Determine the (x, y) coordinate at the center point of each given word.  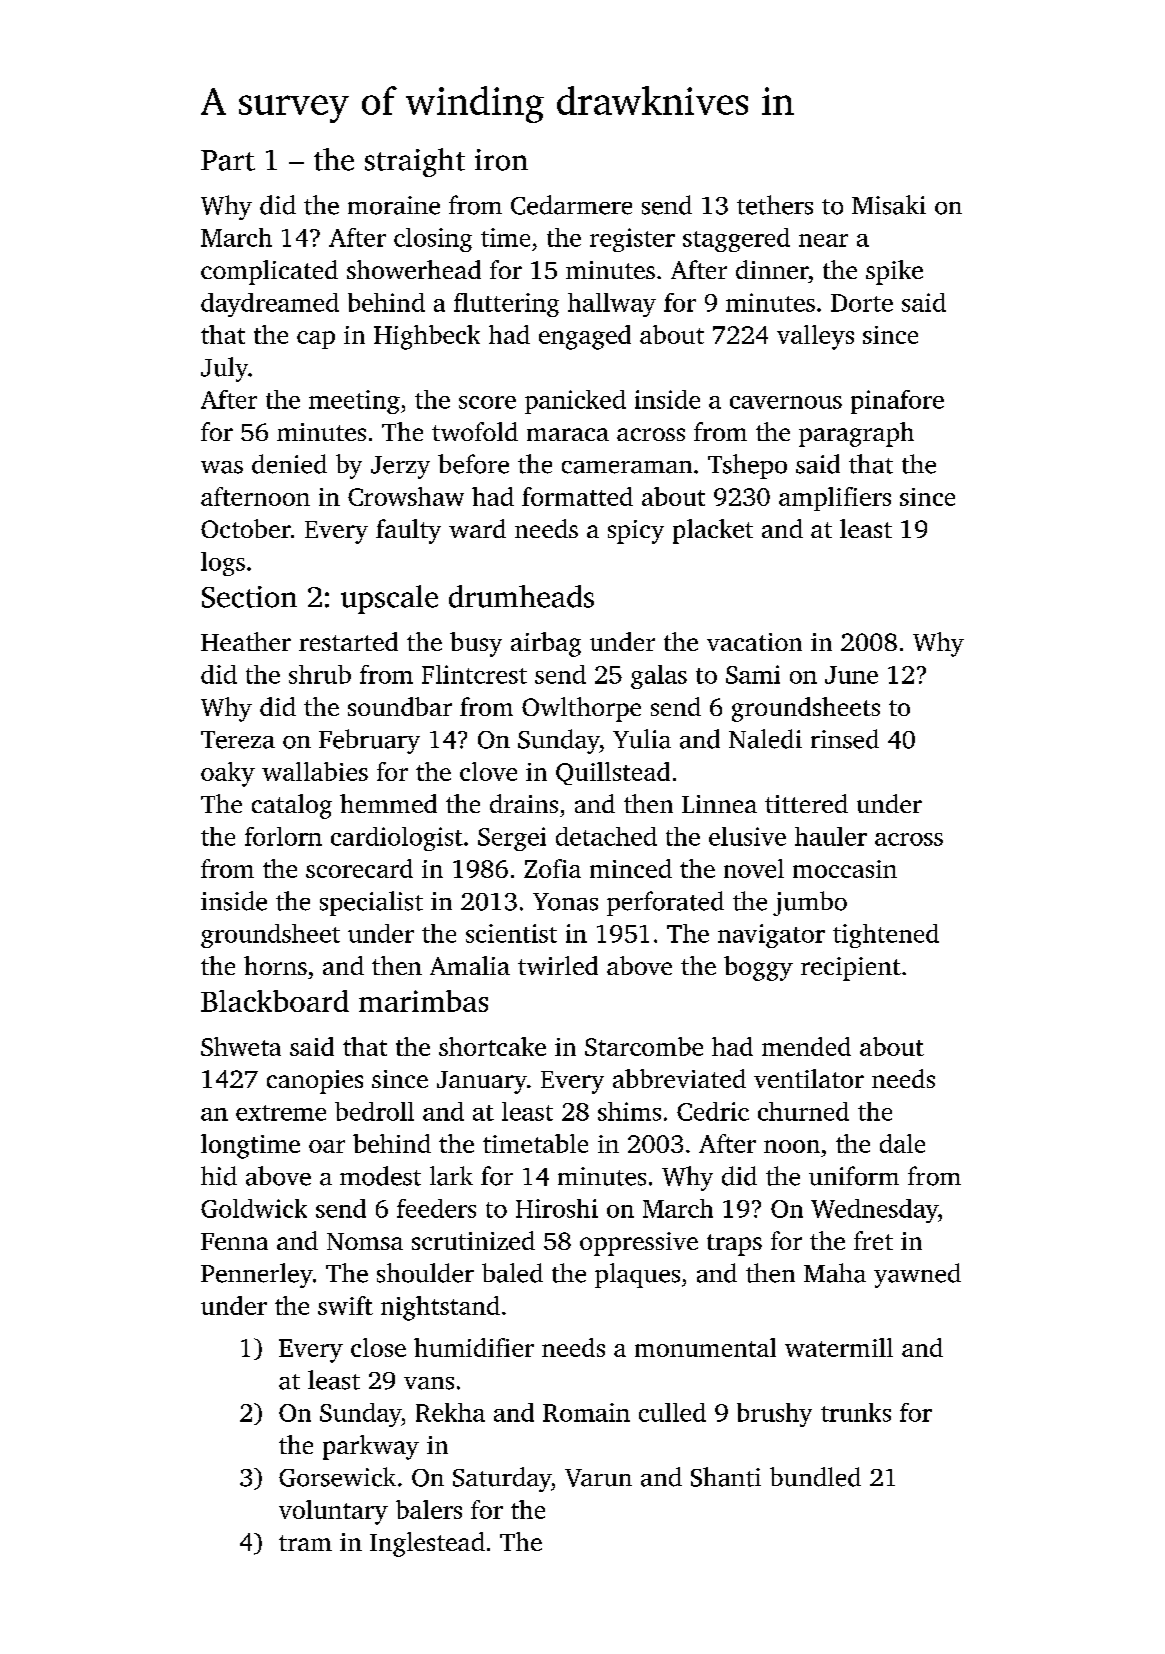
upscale (389, 599)
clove (488, 771)
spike (894, 272)
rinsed (845, 739)
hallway (612, 305)
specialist (371, 903)
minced (631, 868)
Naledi (765, 739)
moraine (394, 205)
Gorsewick (337, 1477)
